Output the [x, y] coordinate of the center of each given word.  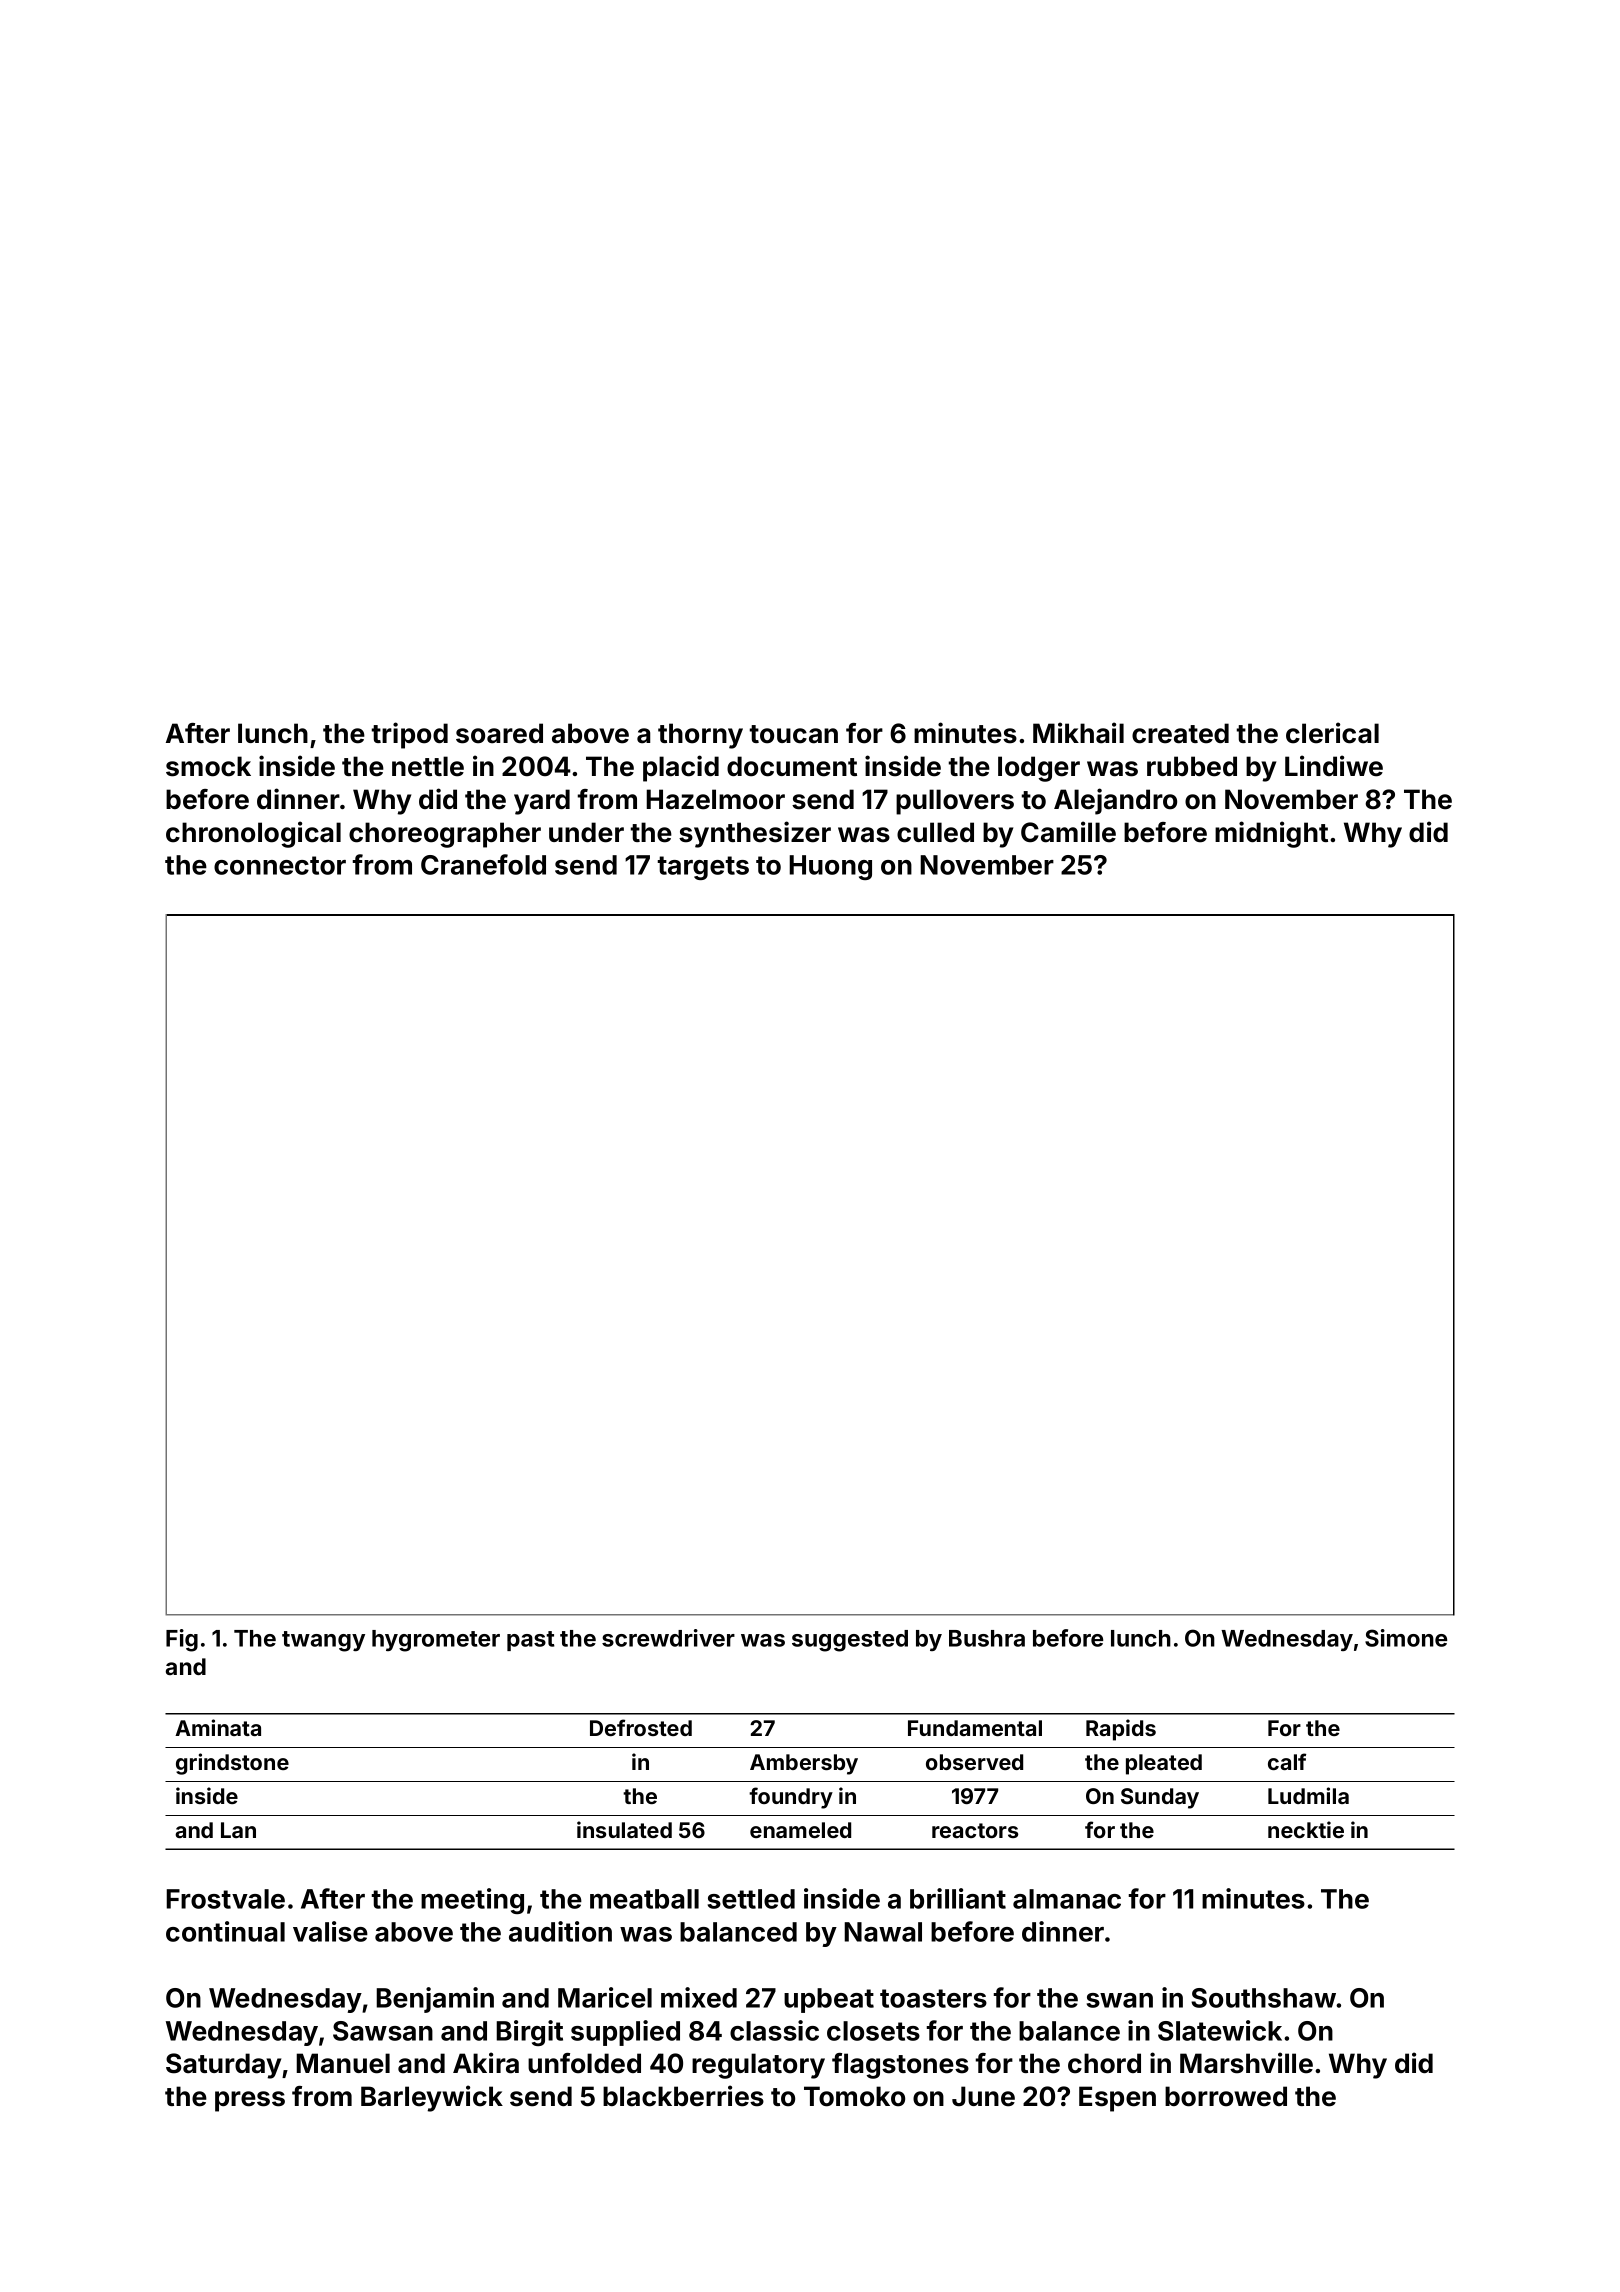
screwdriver [668, 1638]
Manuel [343, 2063]
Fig [182, 1640]
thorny [700, 736]
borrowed [1226, 2096]
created [1180, 733]
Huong [830, 867]
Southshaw [1264, 1998]
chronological [253, 834]
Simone [1406, 1638]
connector [280, 865]
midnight [1271, 834]
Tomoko [854, 2096]
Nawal [883, 1932]
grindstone [232, 1764]
